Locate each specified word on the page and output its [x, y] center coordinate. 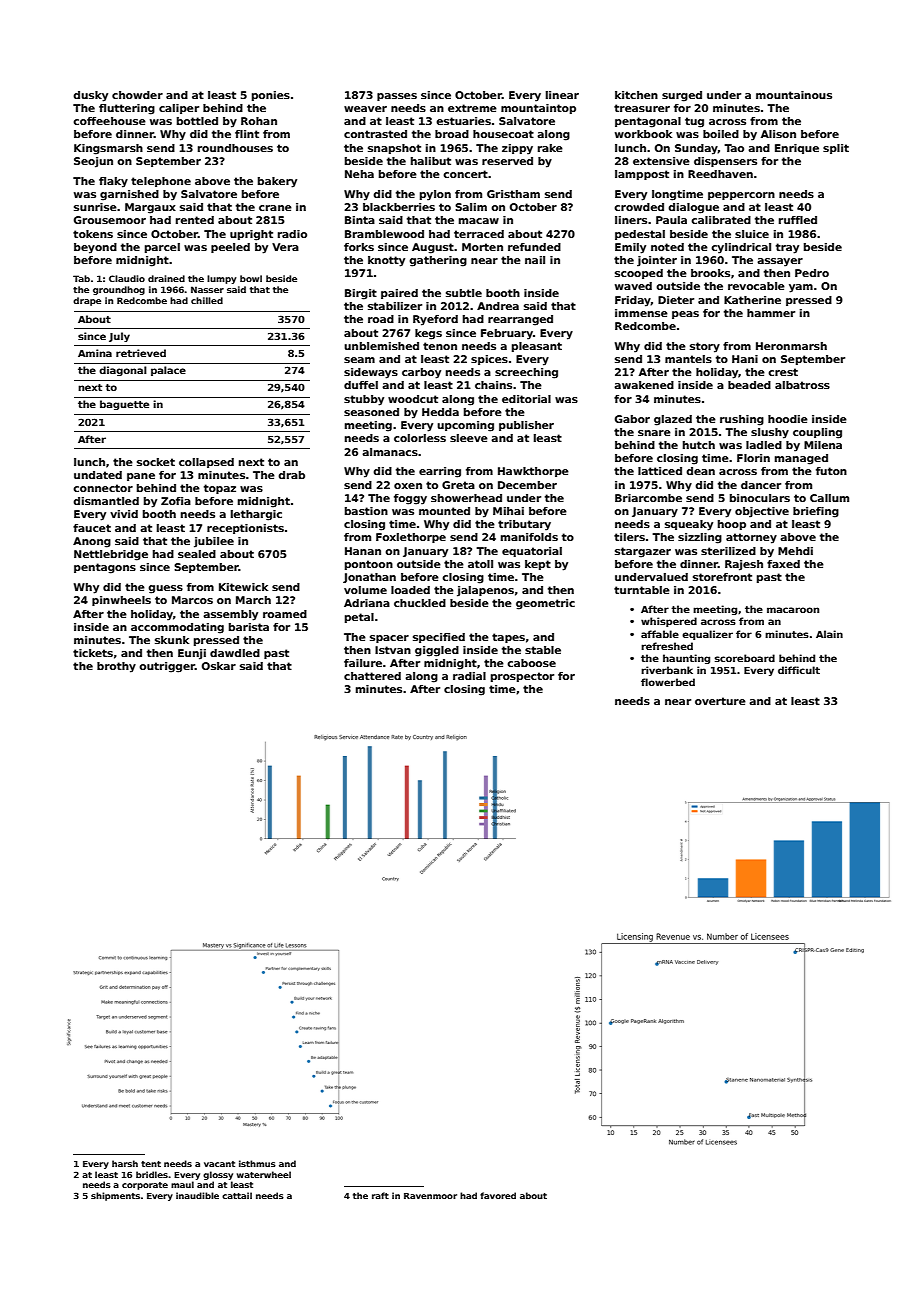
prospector [522, 677]
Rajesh [744, 565]
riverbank [667, 670]
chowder [137, 95]
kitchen [636, 95]
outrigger [167, 667]
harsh [125, 1163]
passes [397, 97]
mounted [444, 511]
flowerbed [668, 682]
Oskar [219, 666]
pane [141, 477]
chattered [372, 676]
